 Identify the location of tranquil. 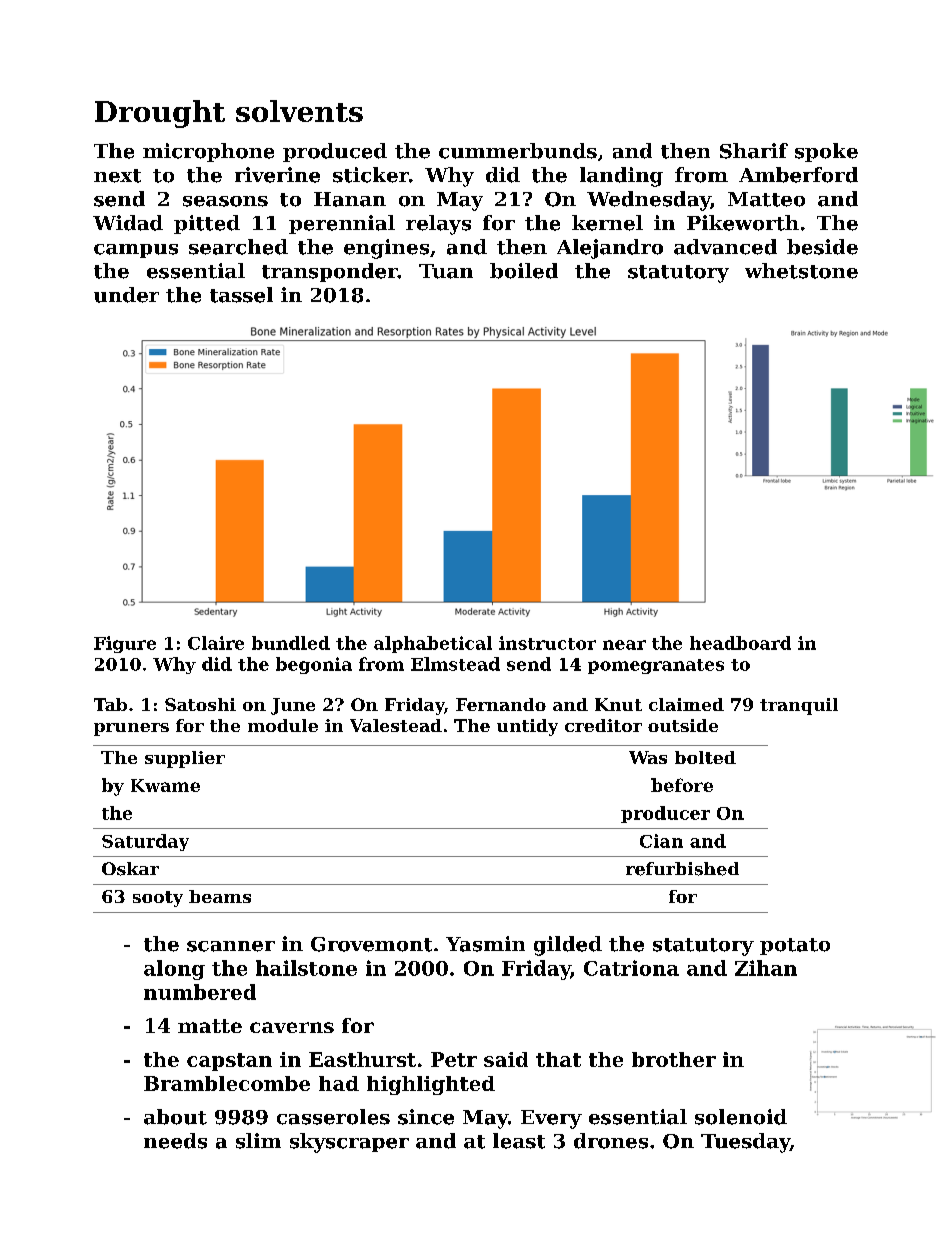
(799, 706).
